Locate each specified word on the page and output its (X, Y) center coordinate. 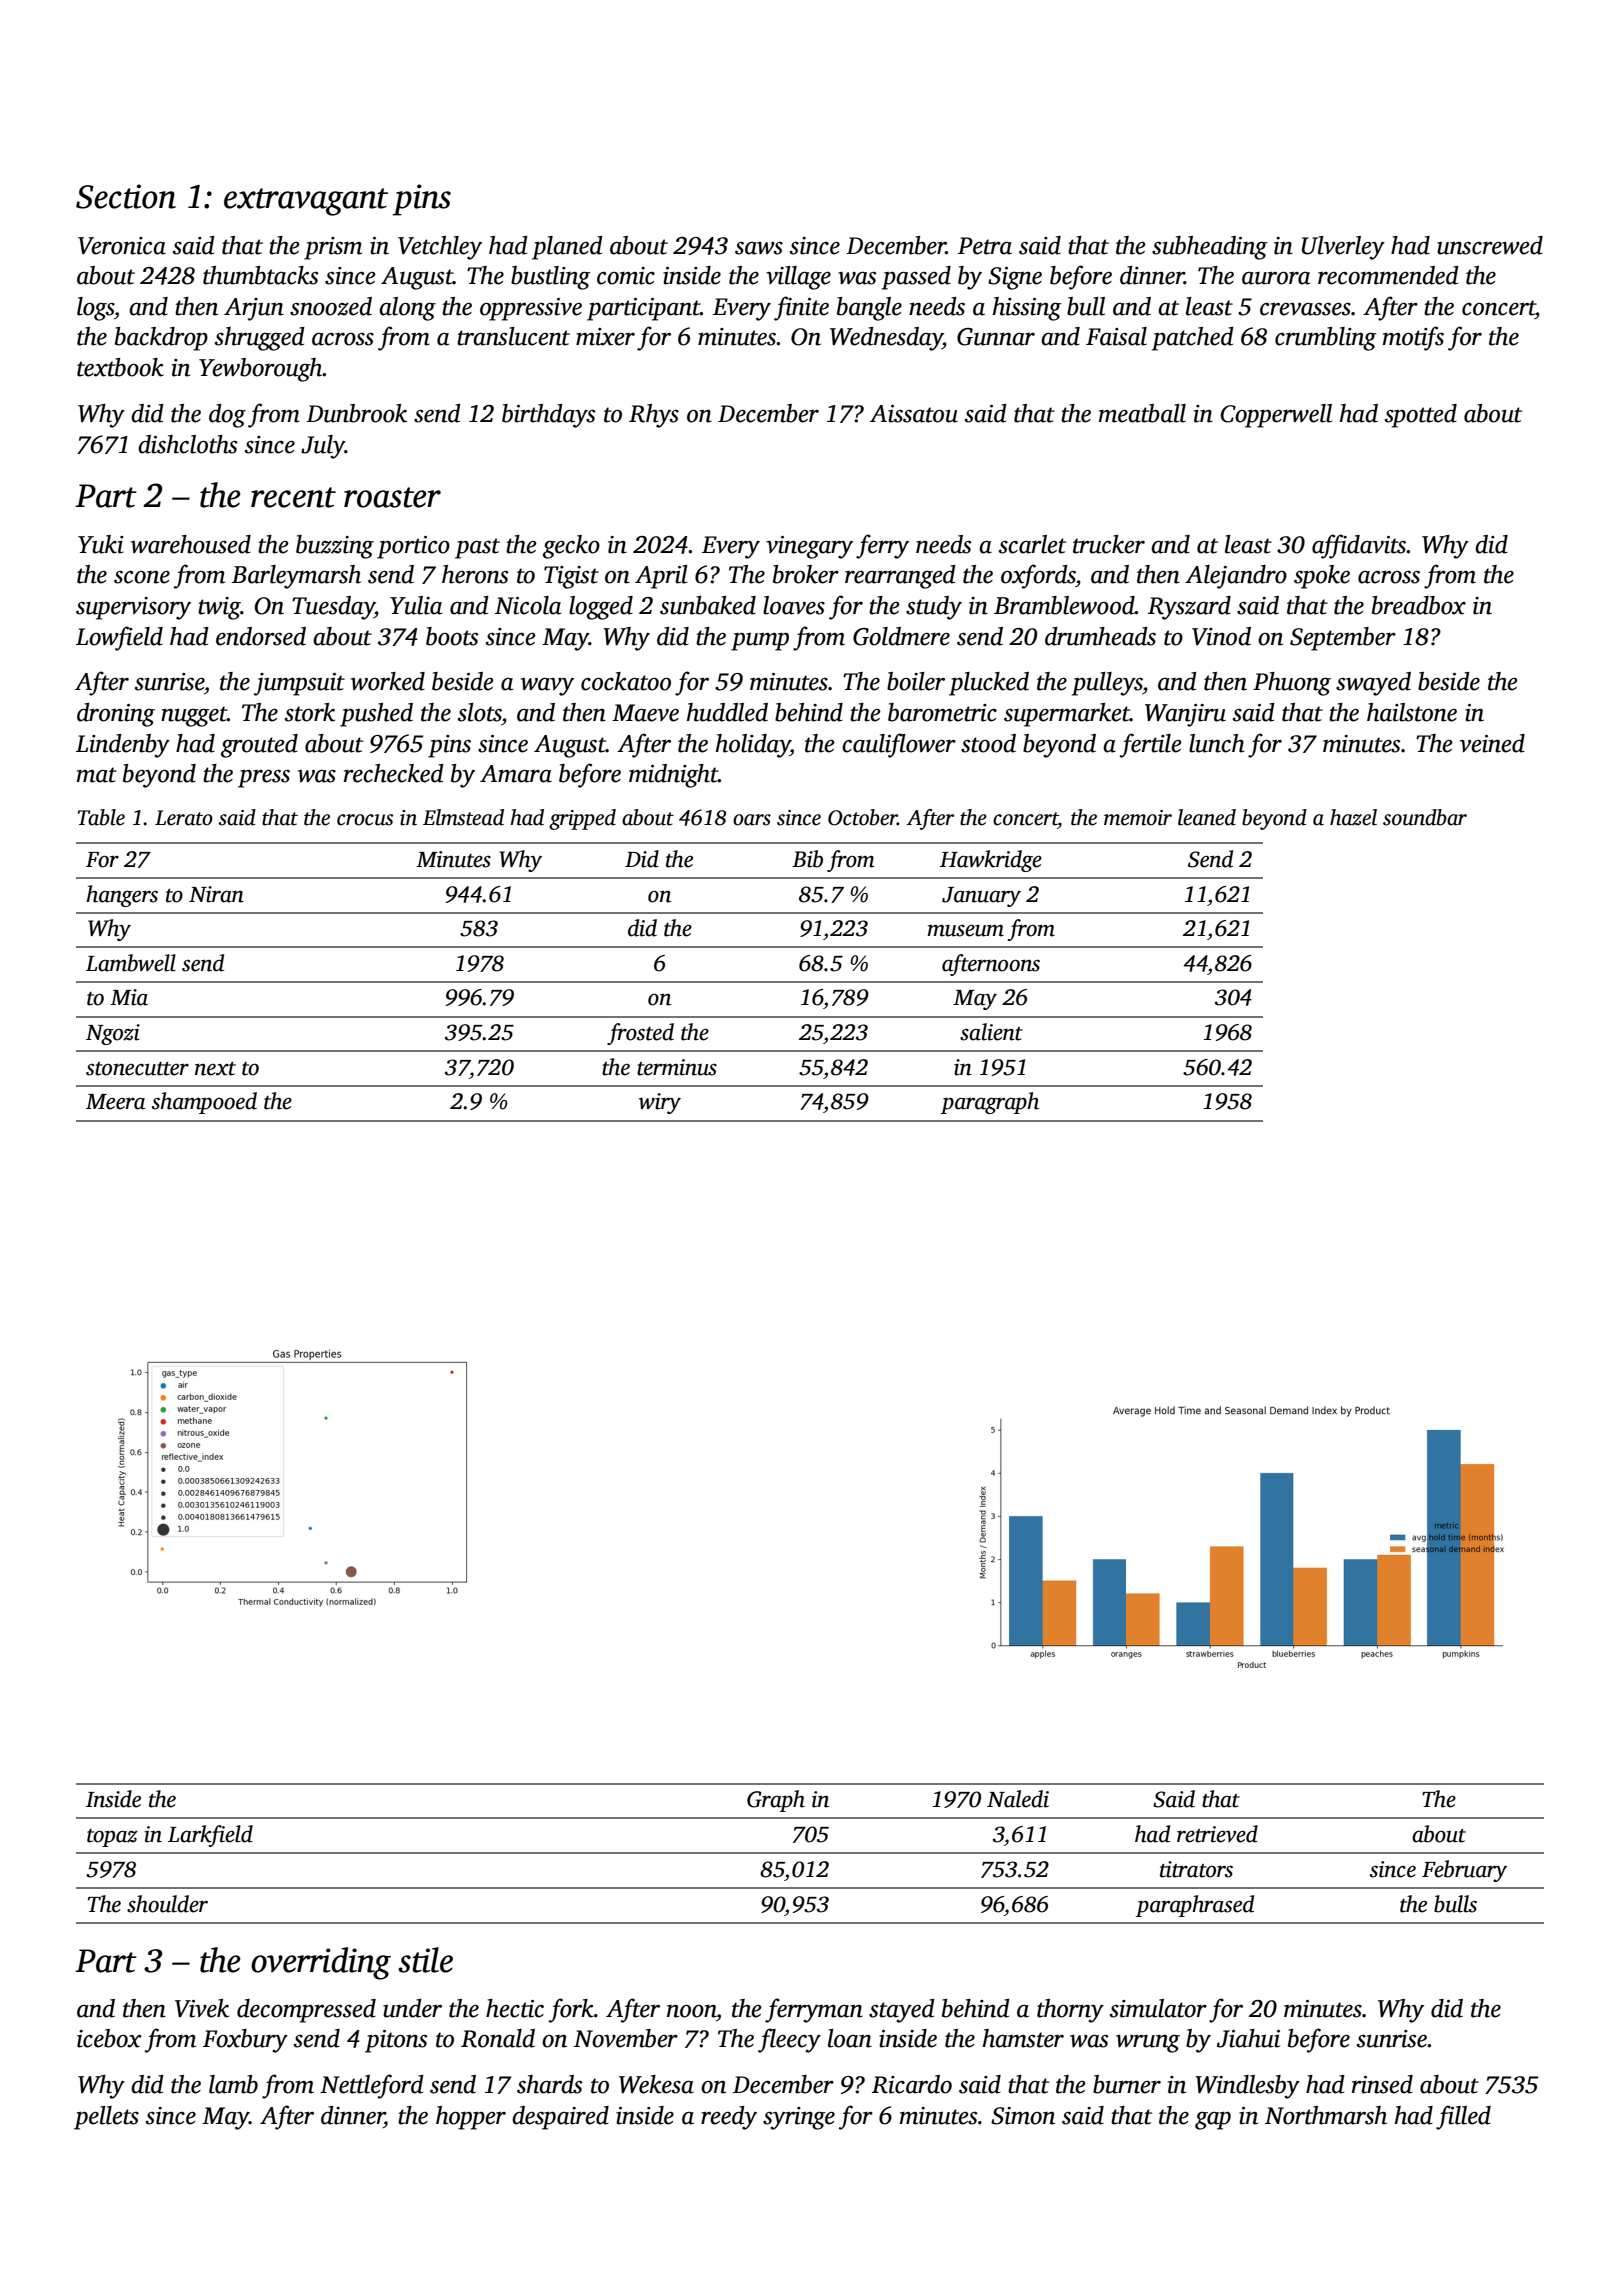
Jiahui (1248, 2038)
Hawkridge (991, 861)
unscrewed (1490, 245)
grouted (259, 746)
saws (759, 248)
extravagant (306, 202)
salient (991, 1032)
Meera (116, 1102)
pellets (106, 2118)
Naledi (1018, 1799)
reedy (729, 2118)
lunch (1217, 743)
